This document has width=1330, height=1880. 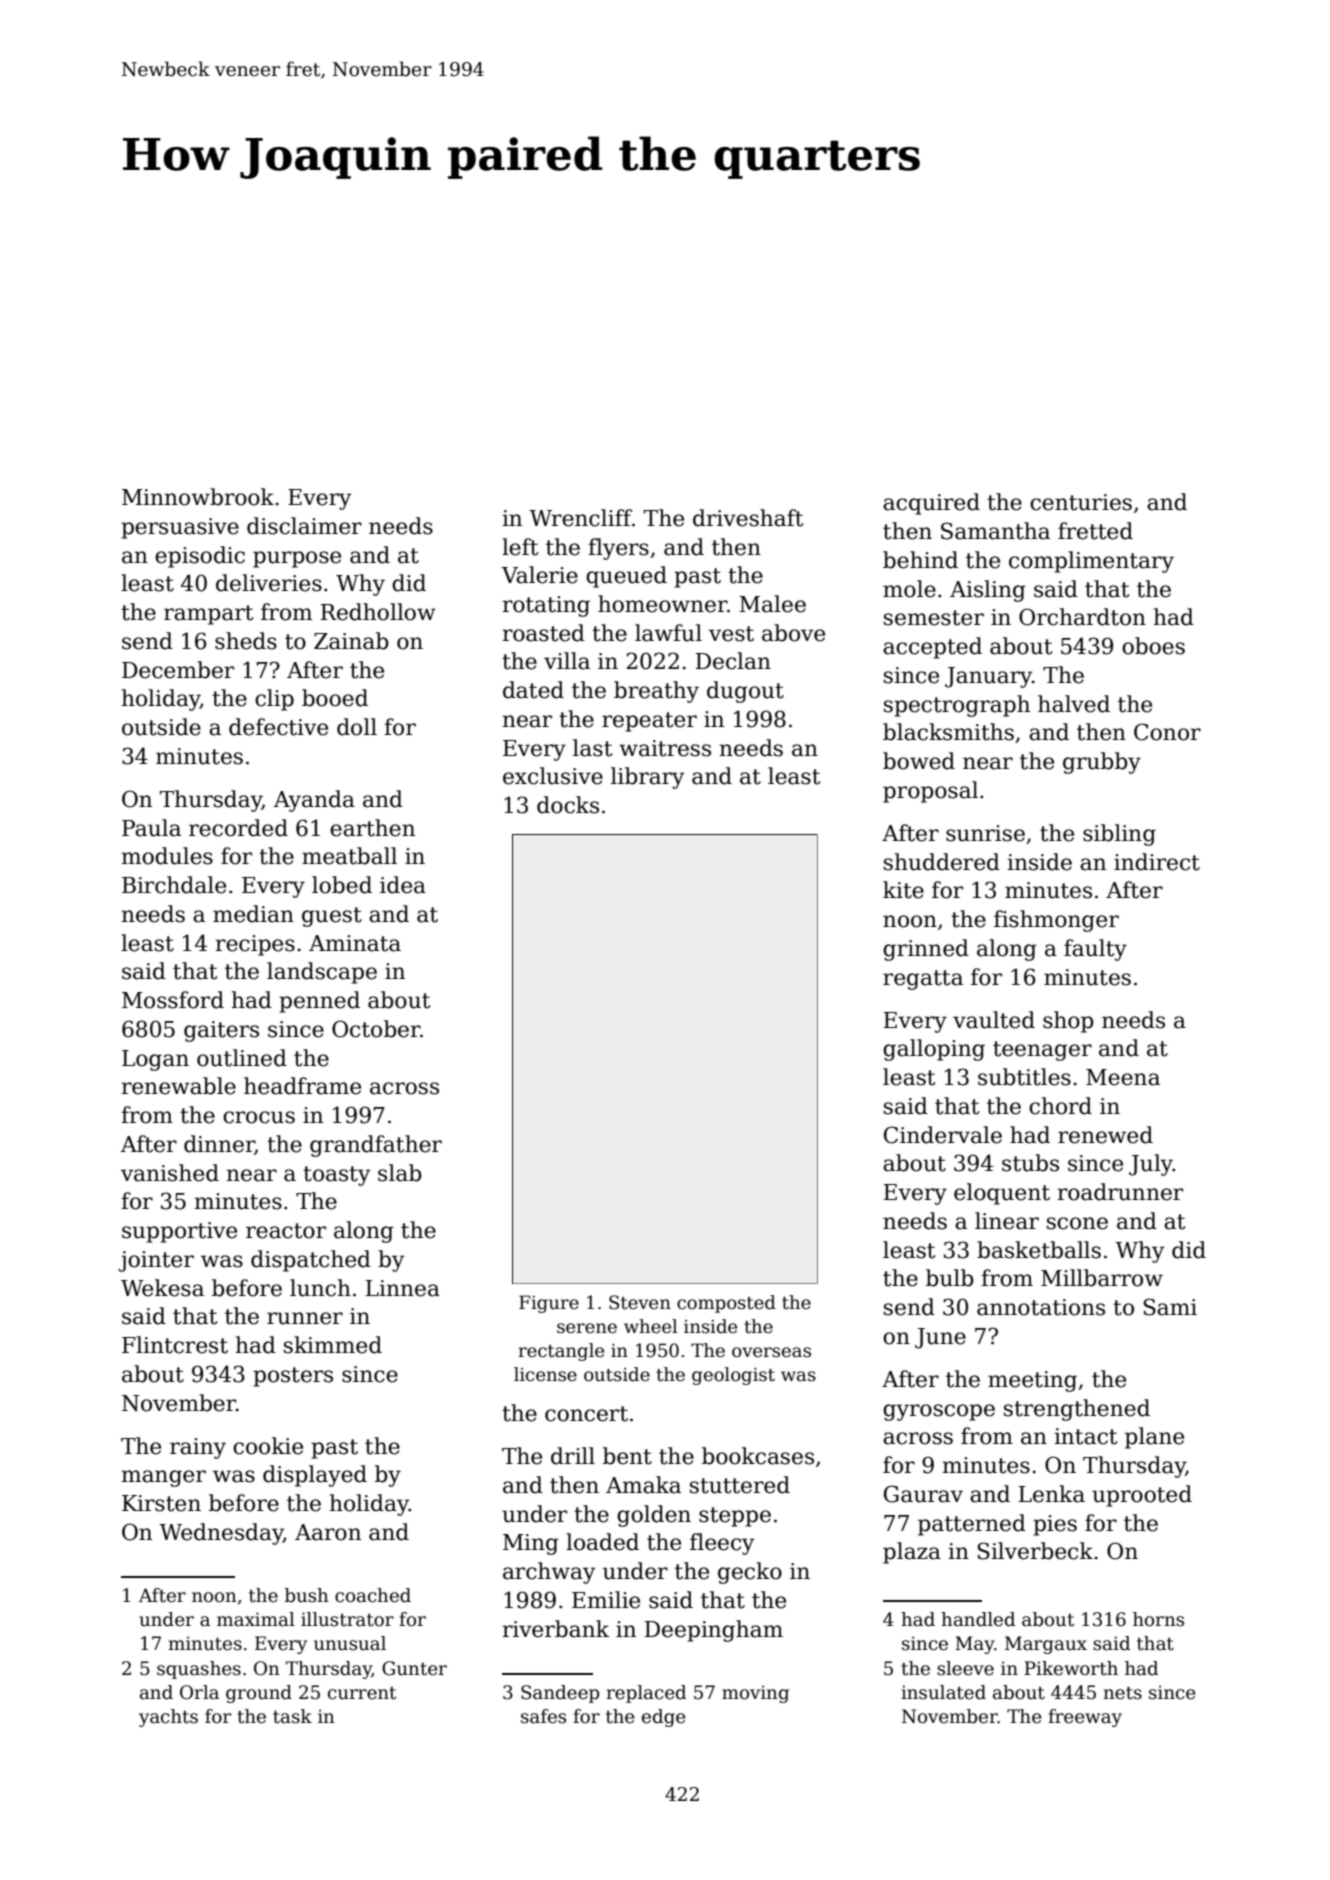 I want to click on freeway, so click(x=1085, y=1718).
